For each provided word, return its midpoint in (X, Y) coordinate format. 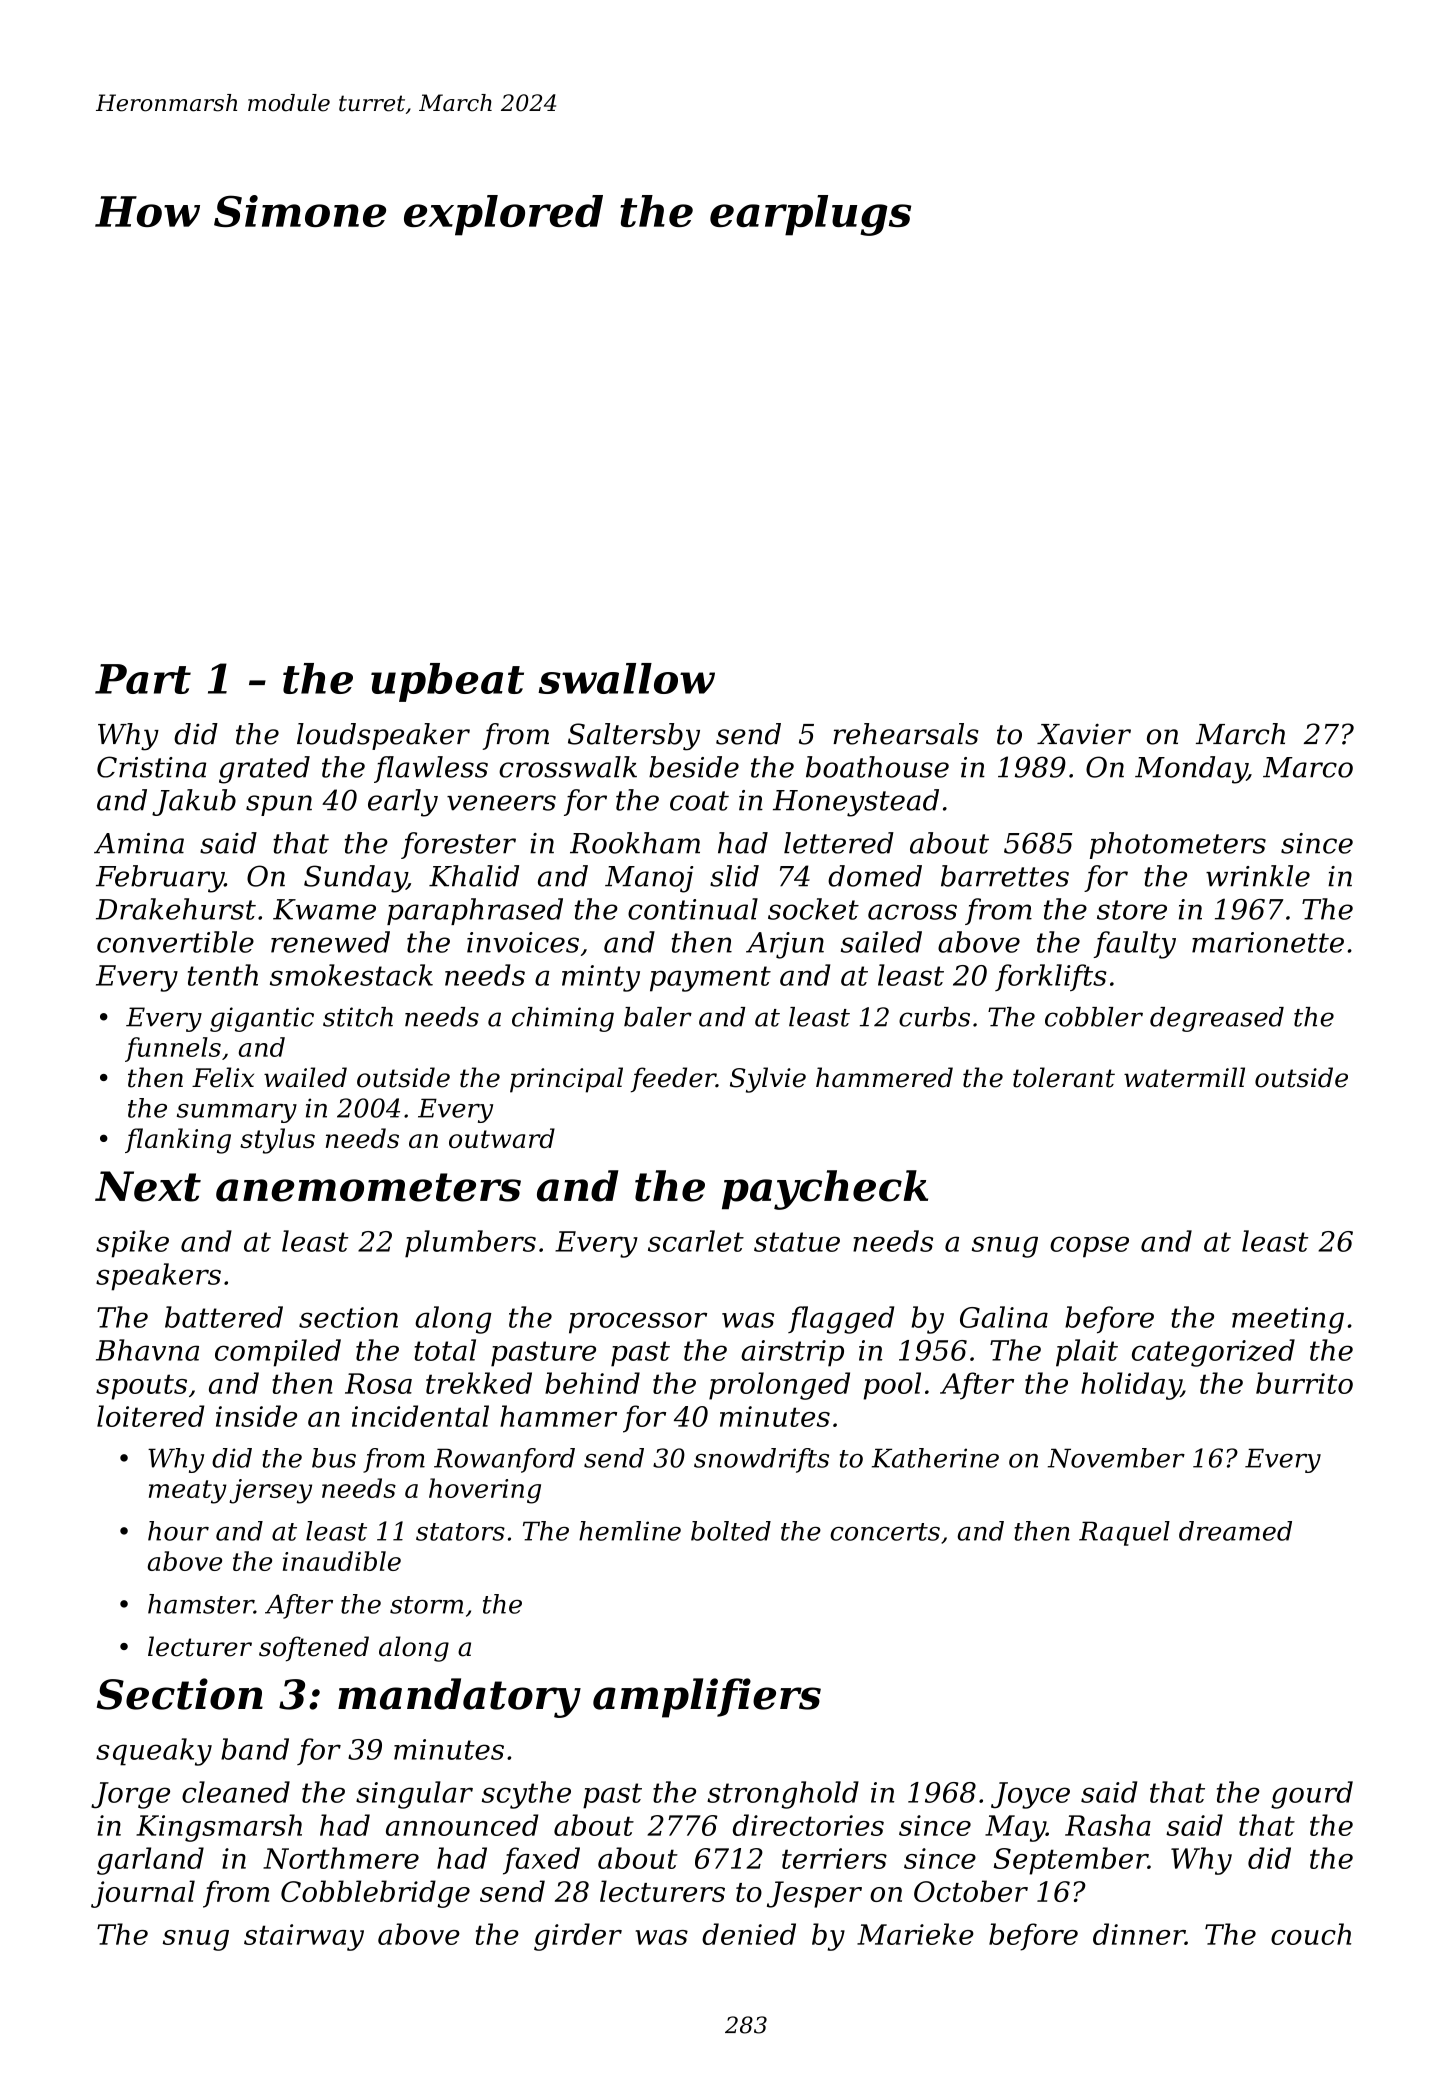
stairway (304, 1937)
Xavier (1084, 734)
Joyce (1030, 1795)
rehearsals (905, 734)
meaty (188, 1492)
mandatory (459, 1698)
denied (749, 1934)
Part (143, 679)
